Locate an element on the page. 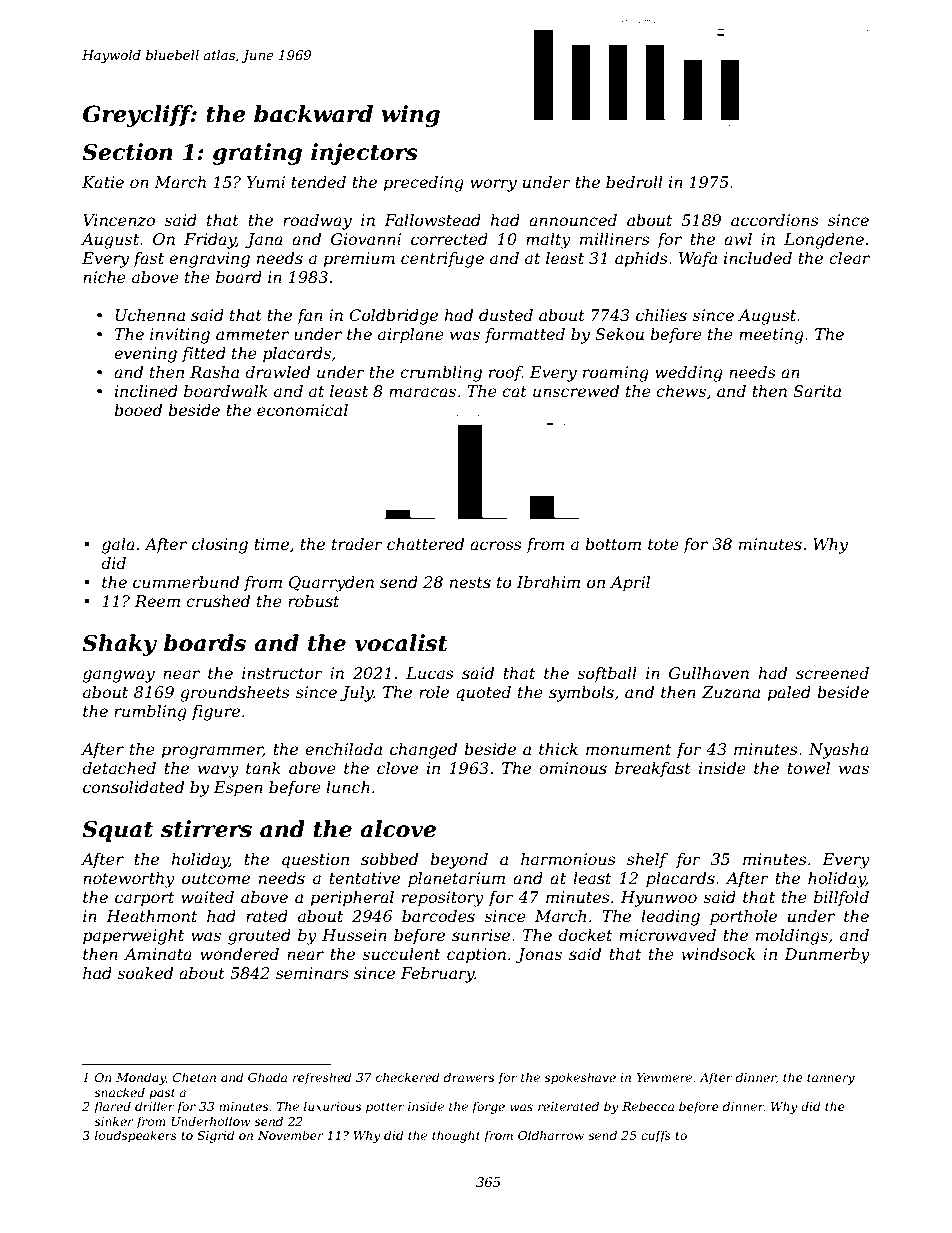  milliners is located at coordinates (615, 239).
